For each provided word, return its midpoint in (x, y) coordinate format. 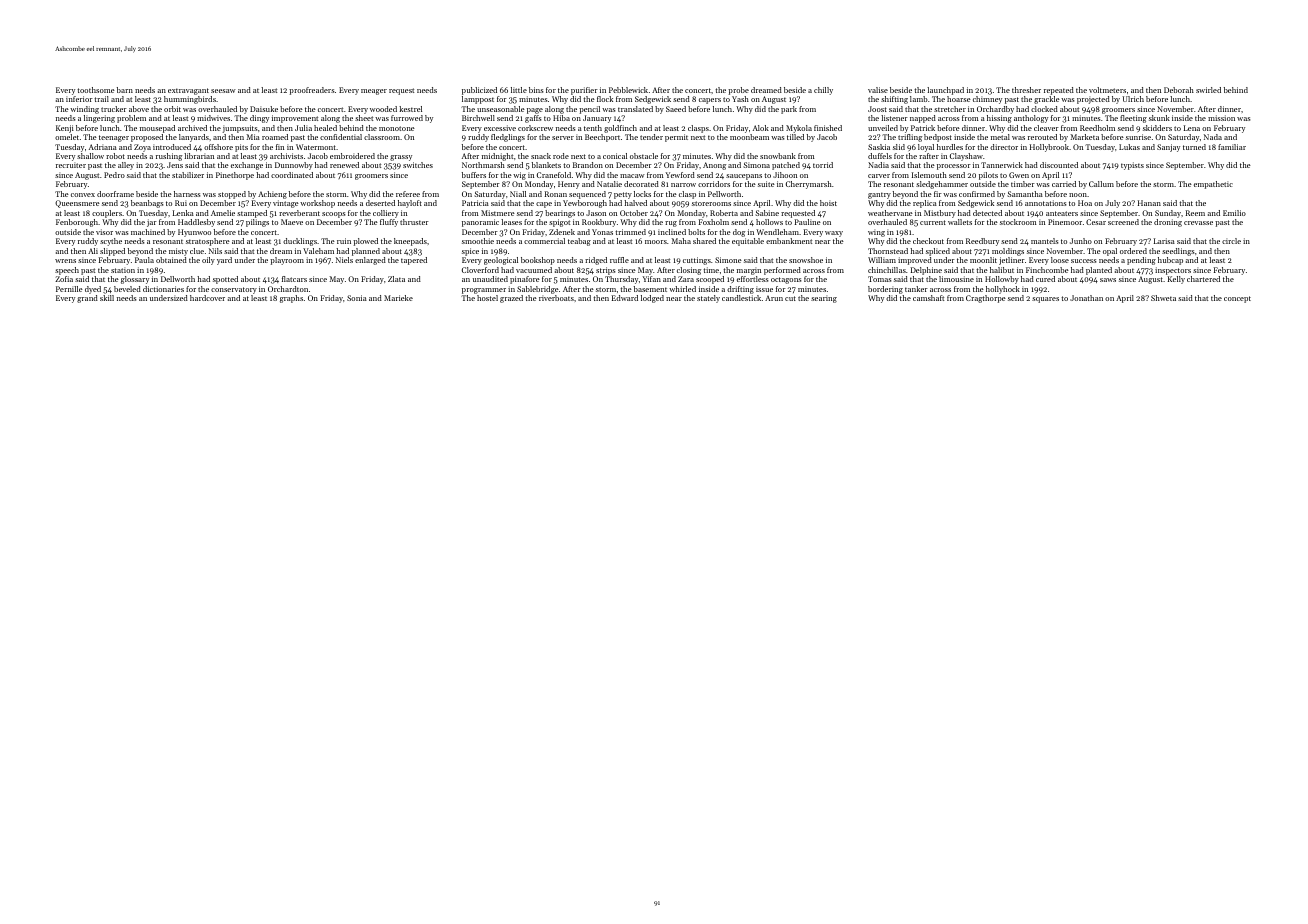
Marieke (398, 298)
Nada (1213, 137)
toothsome (96, 90)
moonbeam (749, 137)
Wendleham (777, 232)
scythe (111, 242)
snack (541, 156)
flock (605, 99)
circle (1231, 241)
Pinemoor (1065, 222)
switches (418, 165)
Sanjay (1168, 148)
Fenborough (77, 223)
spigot (559, 223)
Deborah (1179, 90)
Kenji (65, 129)
